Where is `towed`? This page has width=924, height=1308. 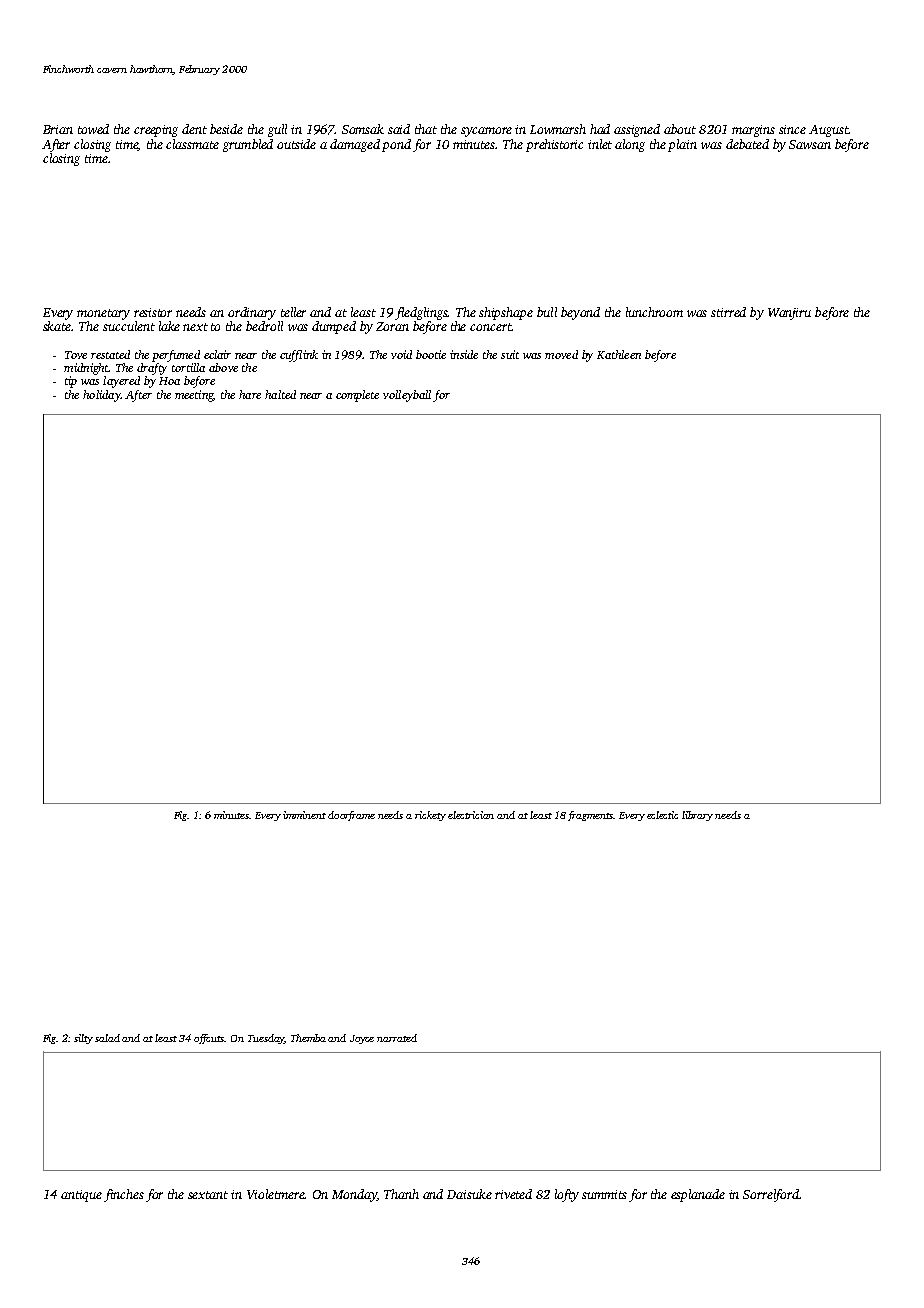 towed is located at coordinates (93, 129).
